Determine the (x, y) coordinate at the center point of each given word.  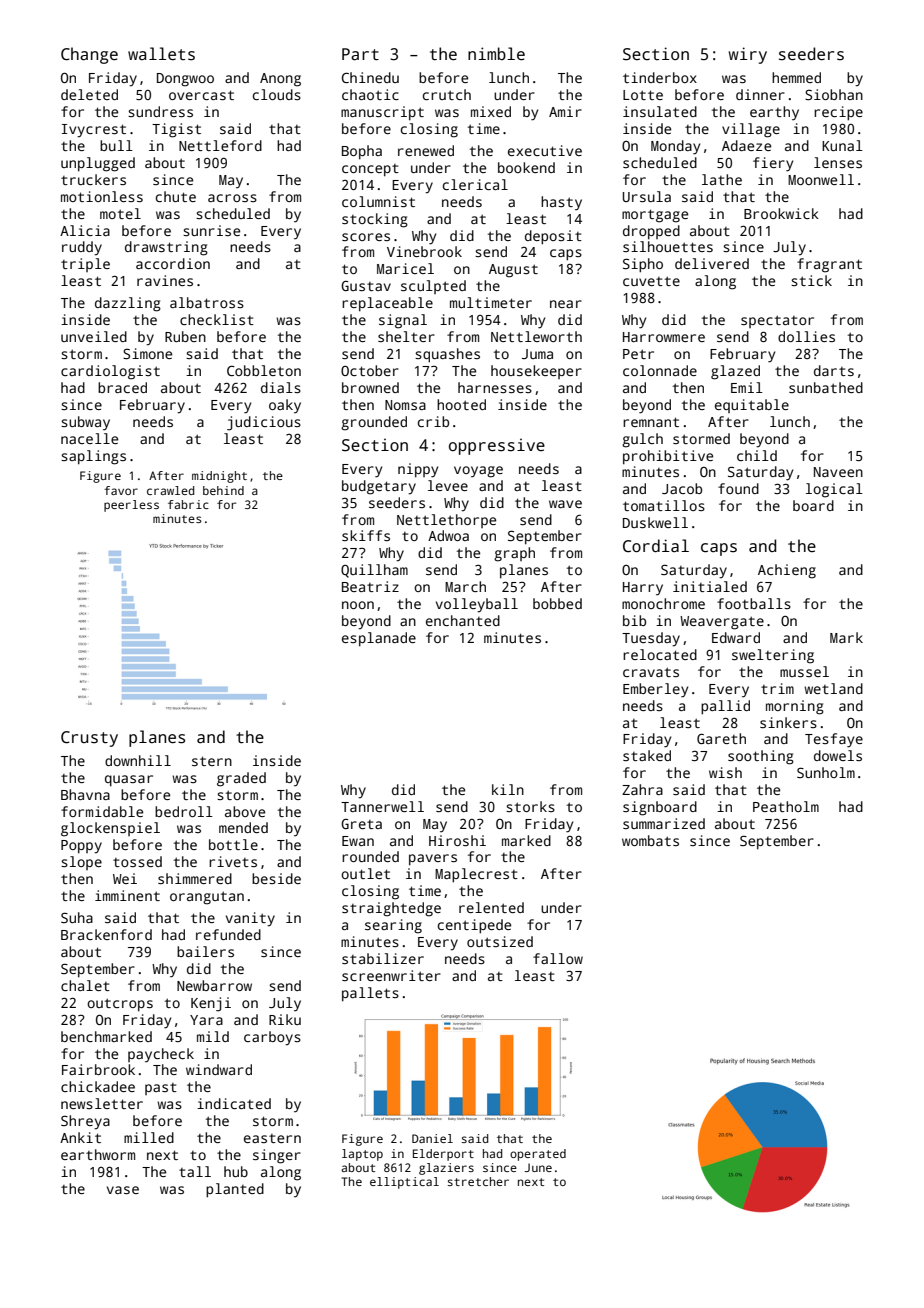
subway (85, 423)
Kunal (842, 145)
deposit (553, 237)
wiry (748, 55)
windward (219, 1069)
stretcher (478, 1181)
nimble (496, 53)
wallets (161, 54)
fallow (558, 958)
